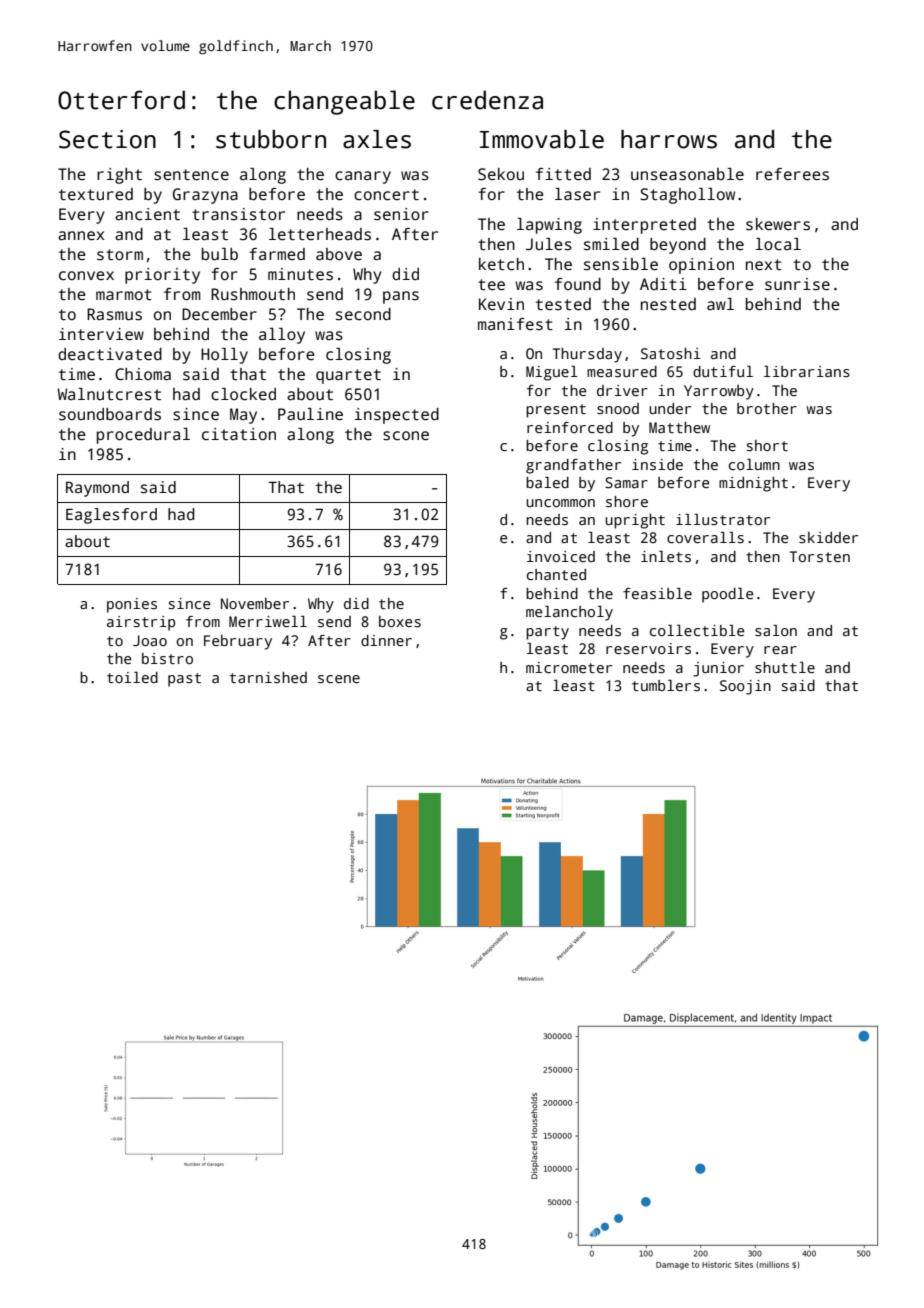  Describe the element at coordinates (397, 416) in the screenshot. I see `inspected` at that location.
